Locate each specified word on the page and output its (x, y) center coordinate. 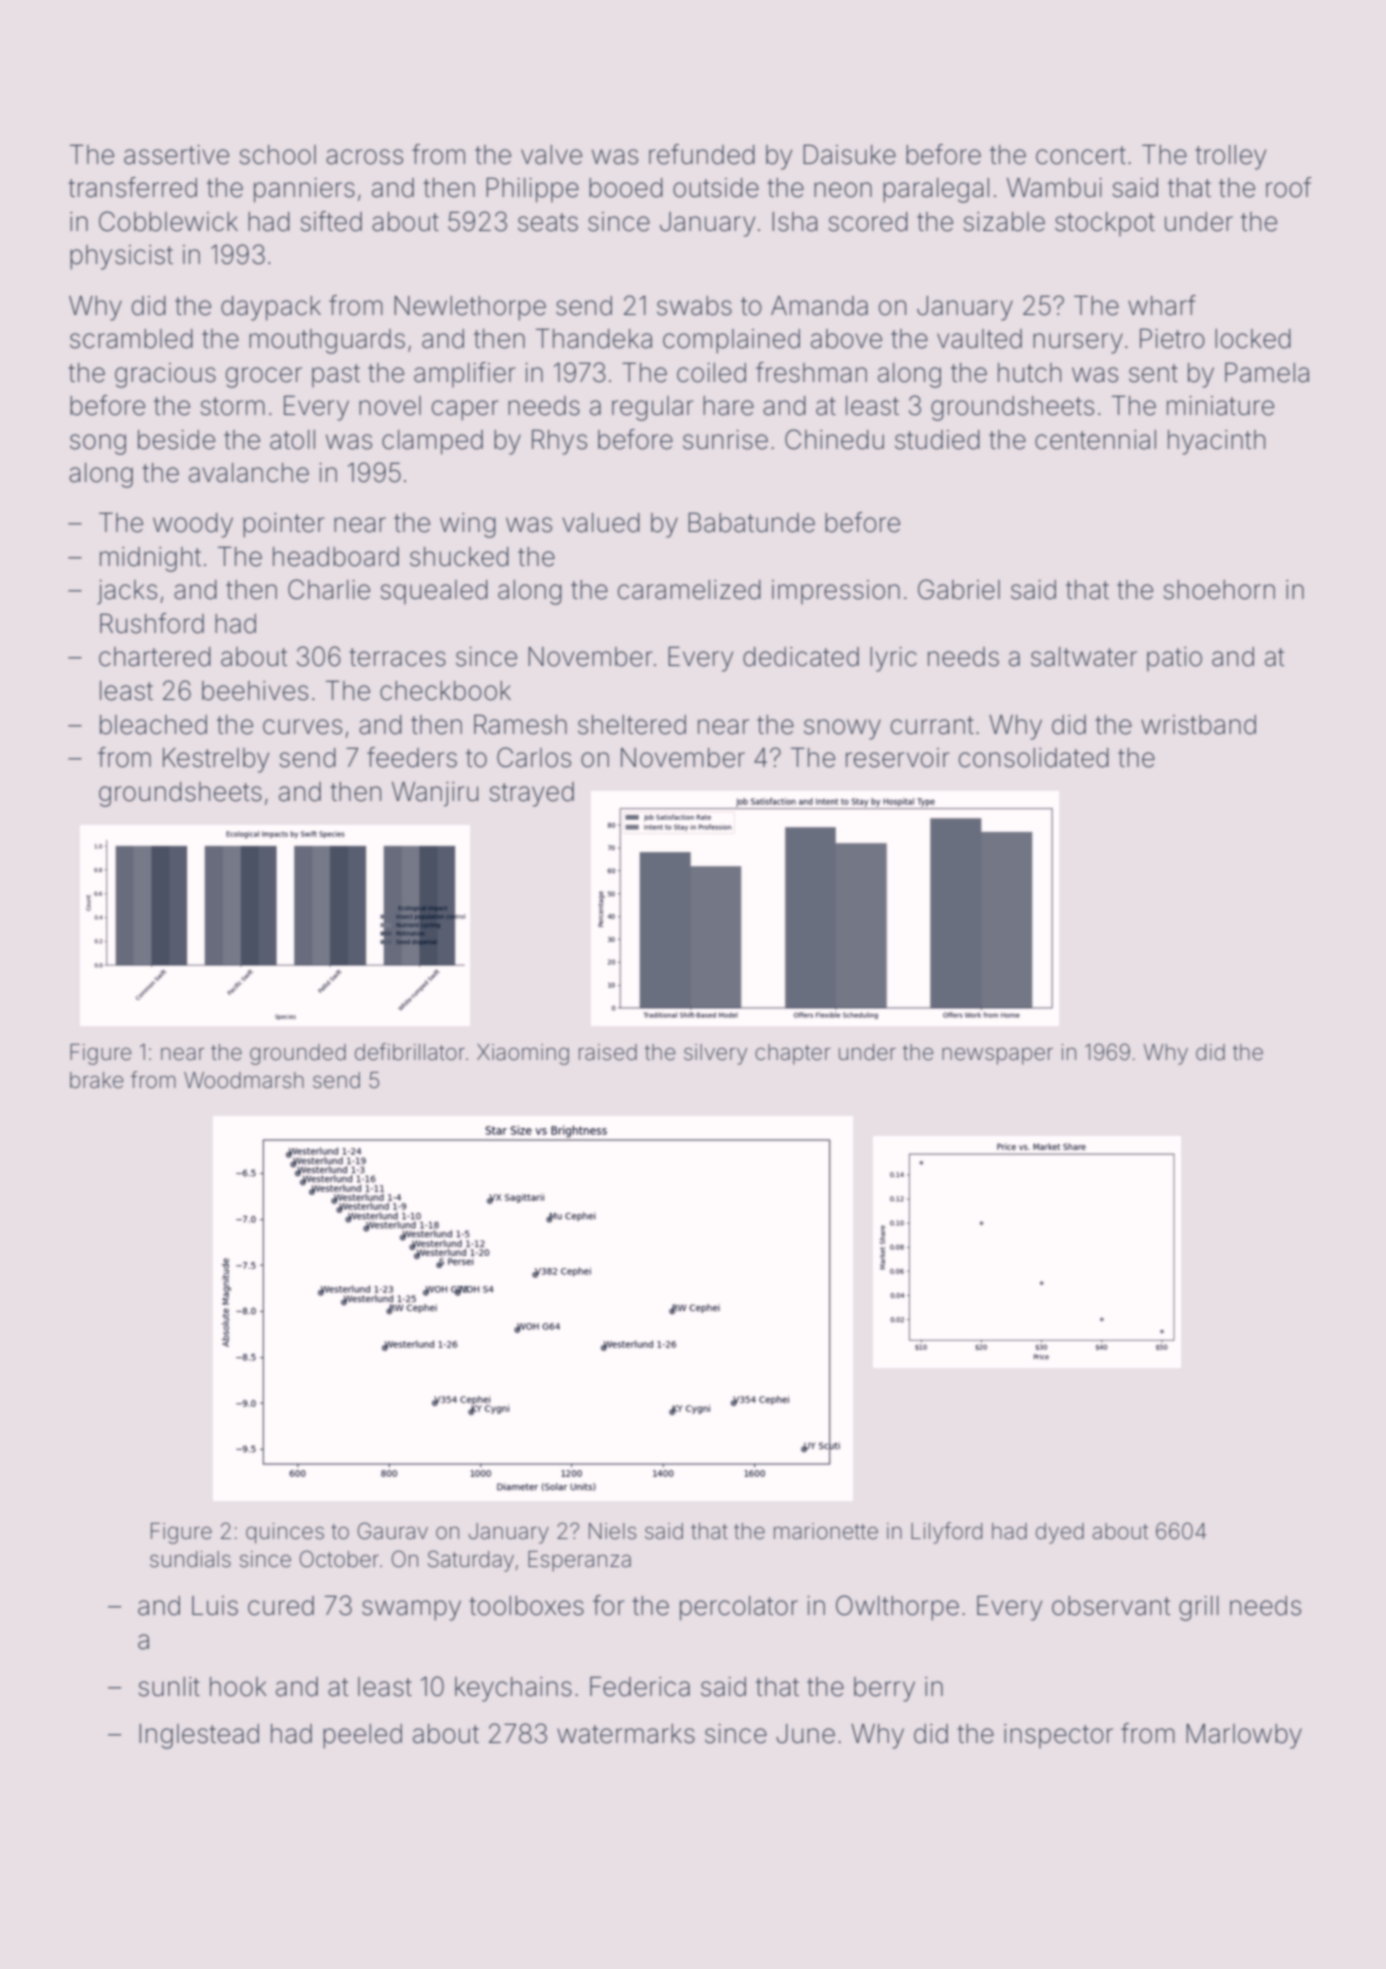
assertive (176, 155)
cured (281, 1606)
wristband (1198, 725)
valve (551, 155)
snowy (842, 729)
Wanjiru (435, 794)
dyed (1060, 1533)
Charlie (329, 589)
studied (937, 440)
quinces (285, 1533)
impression (836, 592)
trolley (1230, 157)
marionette (826, 1531)
